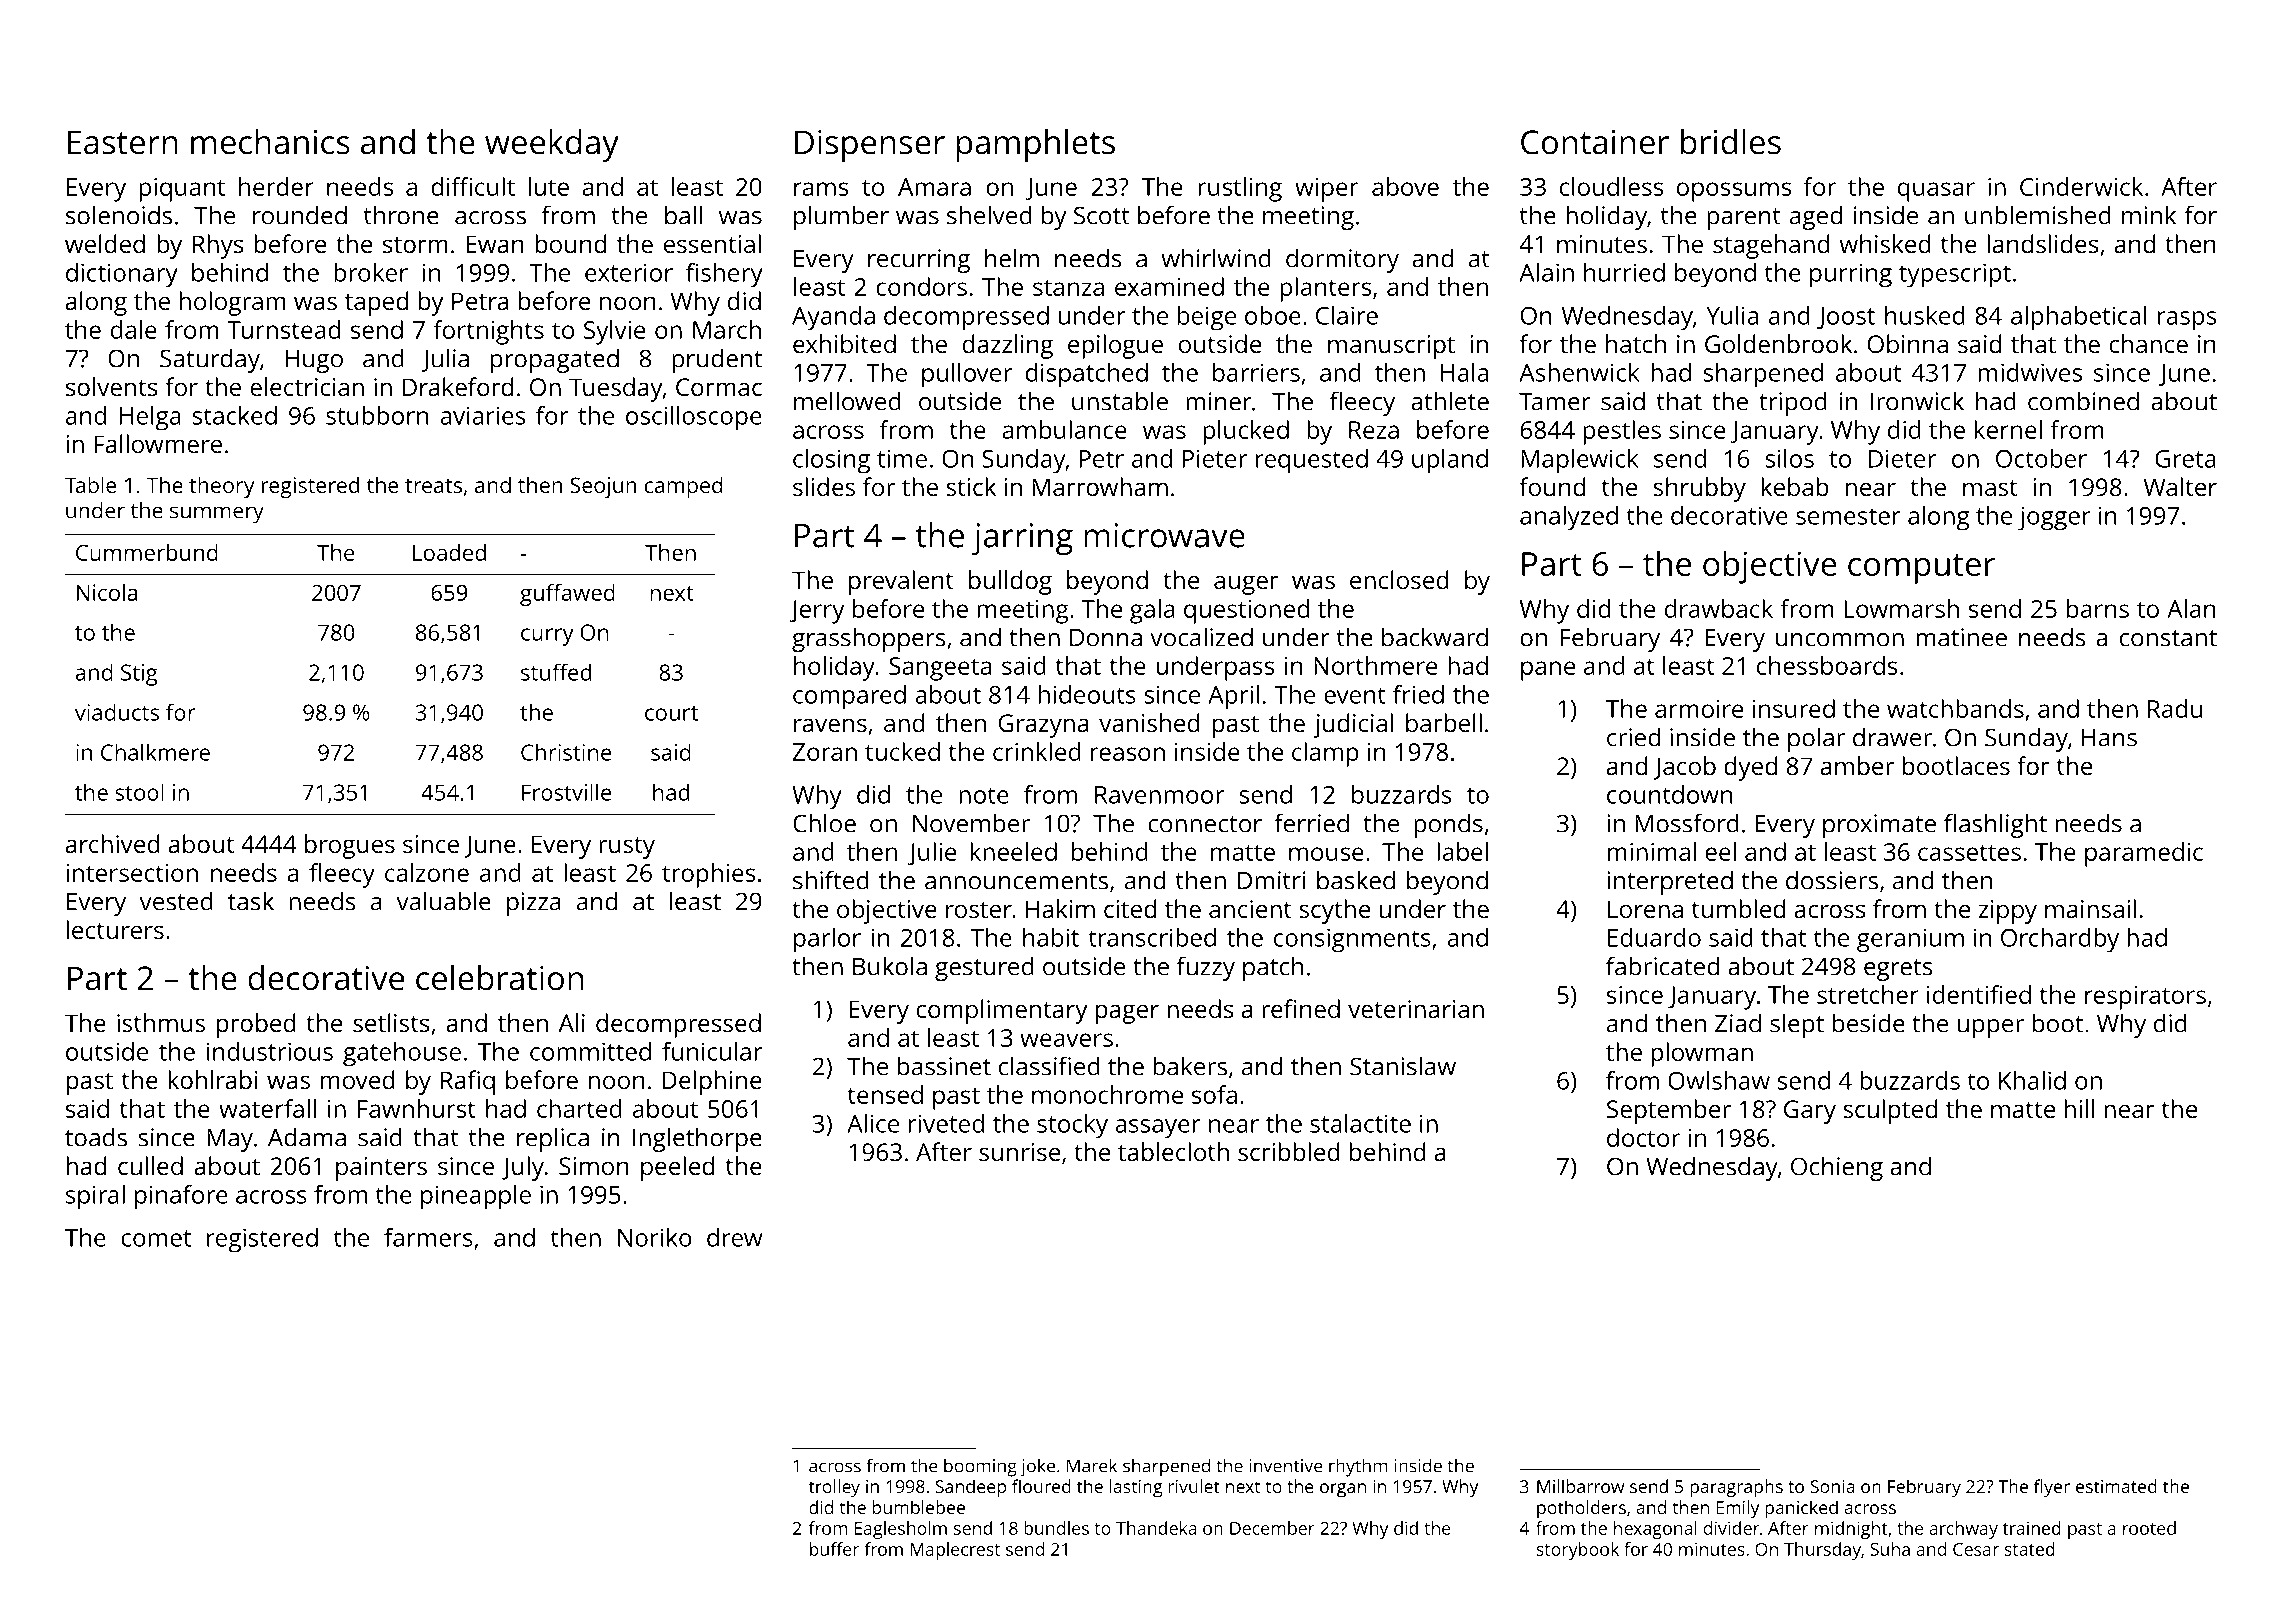 This screenshot has width=2282, height=1614. I want to click on buffer, so click(834, 1549).
